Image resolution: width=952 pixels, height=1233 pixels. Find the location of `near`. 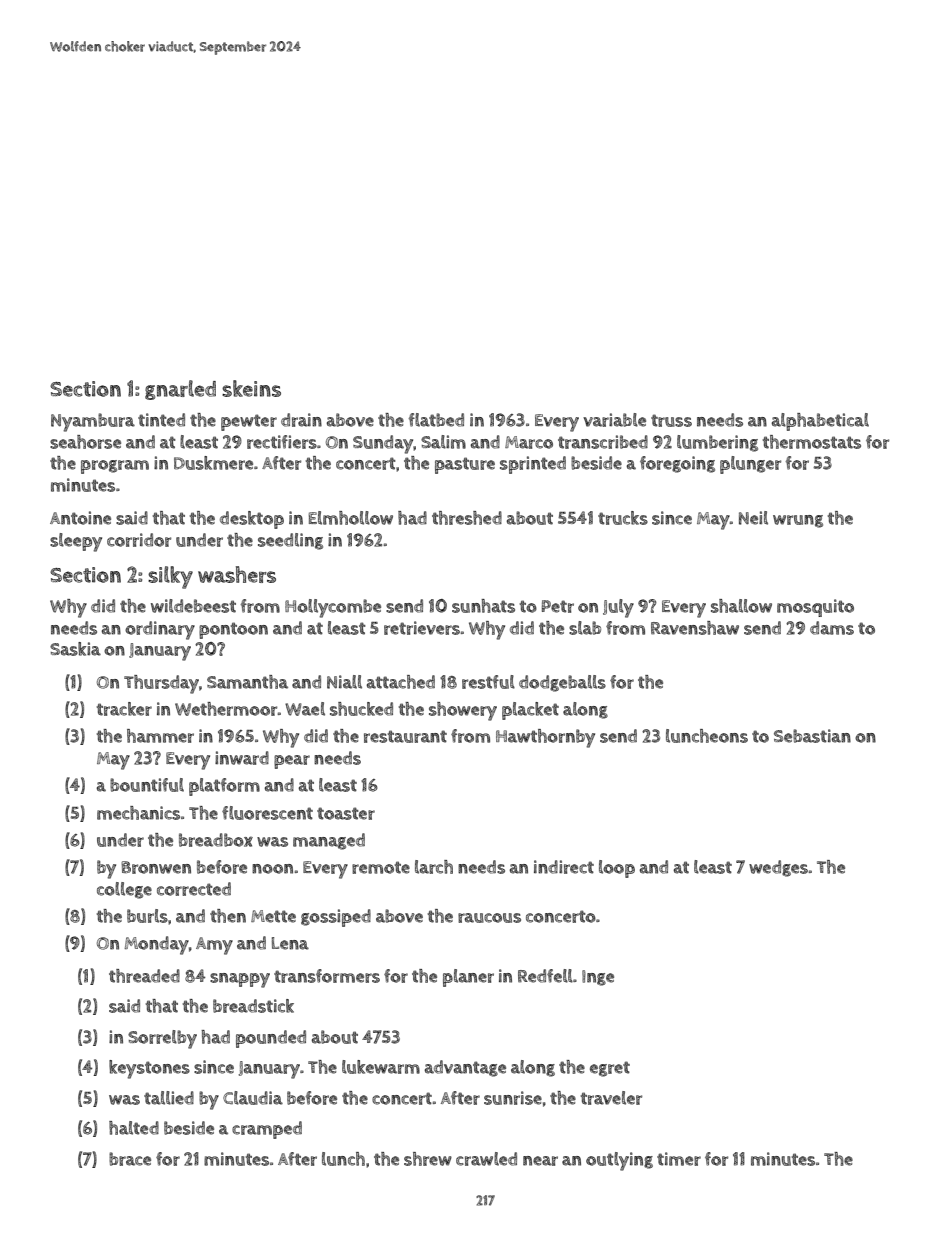

near is located at coordinates (540, 1161).
